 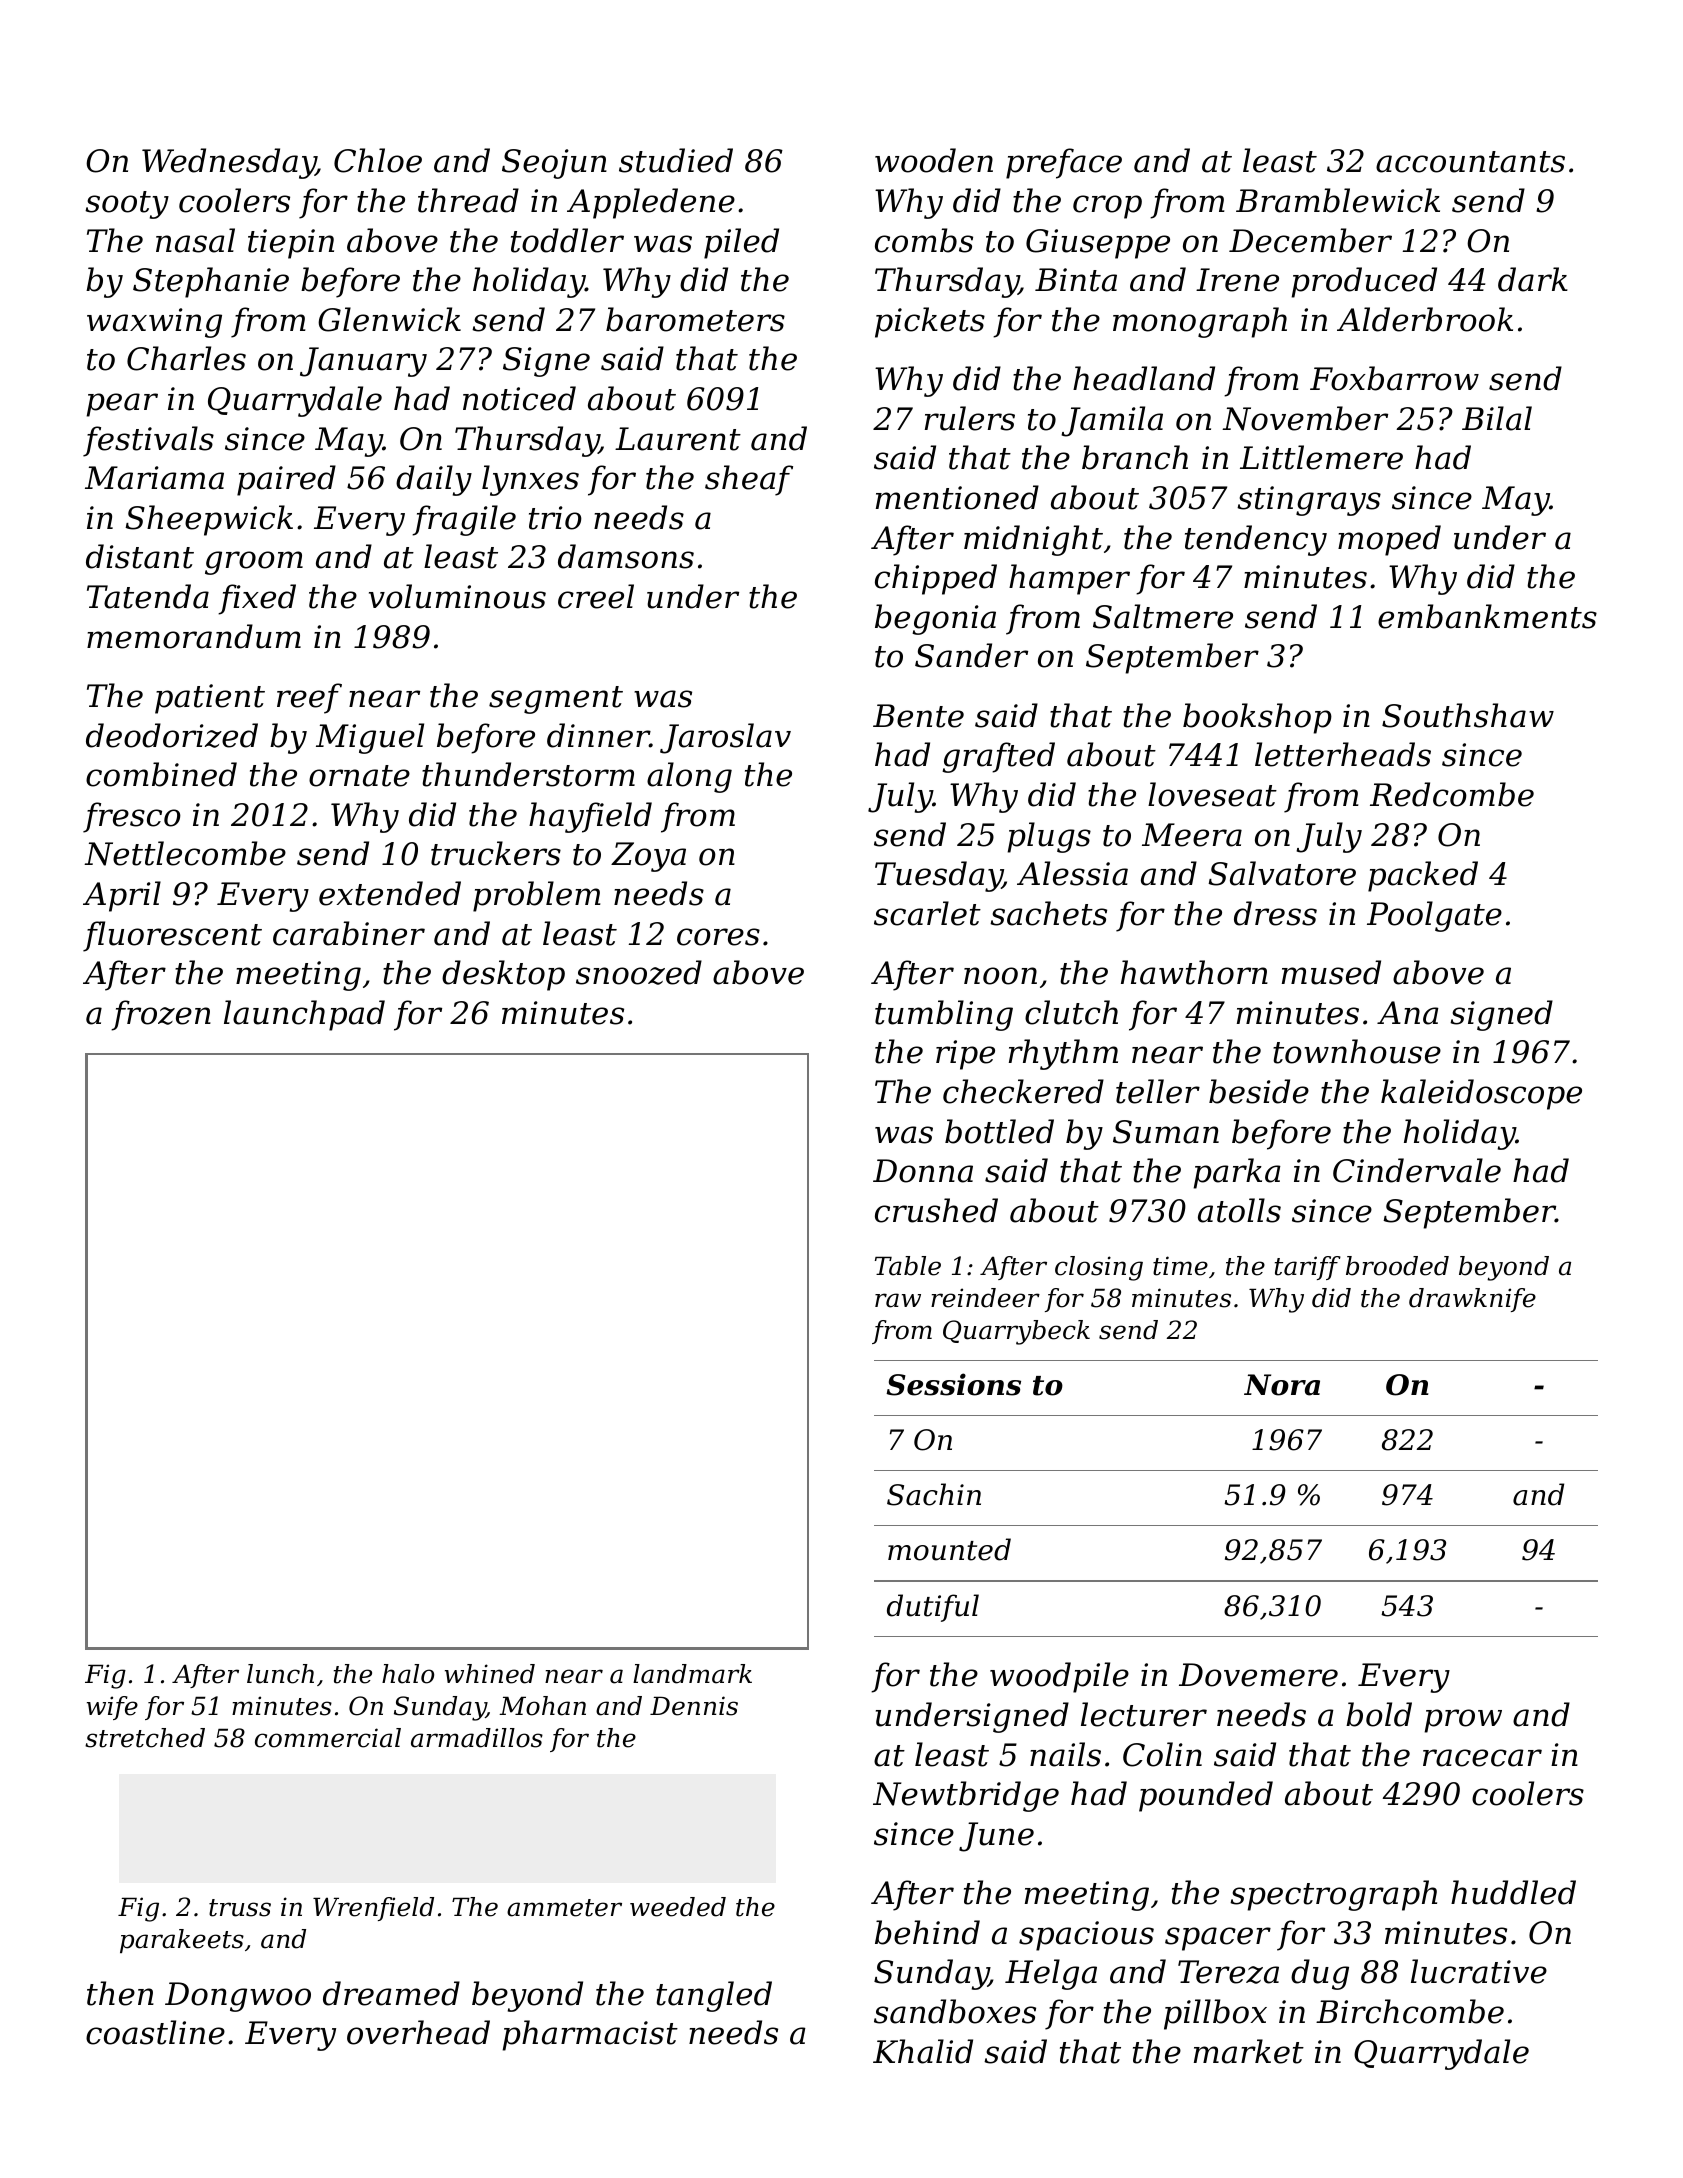 I want to click on Khalid, so click(x=923, y=2051).
